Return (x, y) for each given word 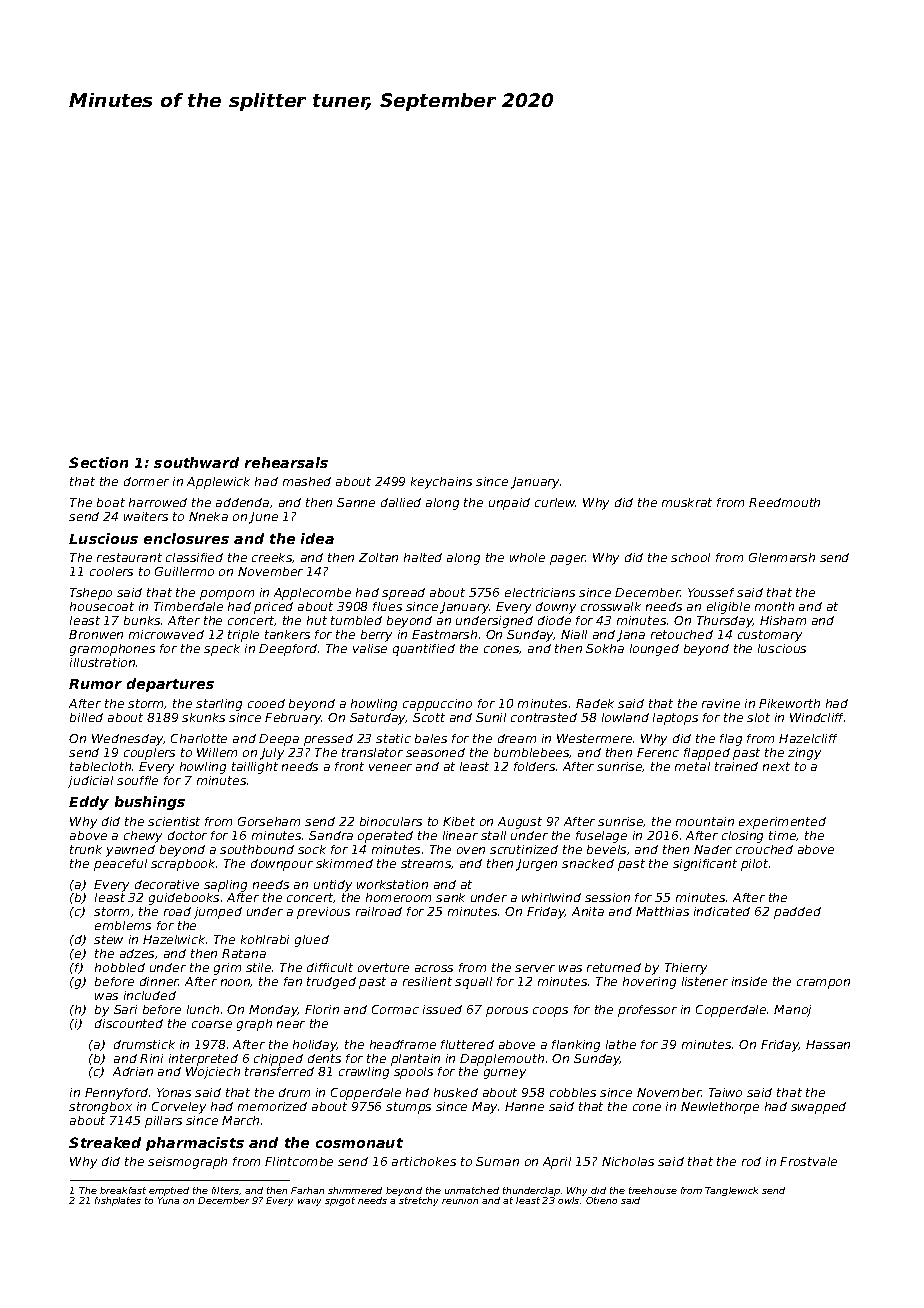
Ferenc (658, 752)
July (272, 754)
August (520, 823)
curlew (555, 502)
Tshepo (91, 594)
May (484, 1108)
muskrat (687, 502)
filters (225, 1190)
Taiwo (725, 1092)
